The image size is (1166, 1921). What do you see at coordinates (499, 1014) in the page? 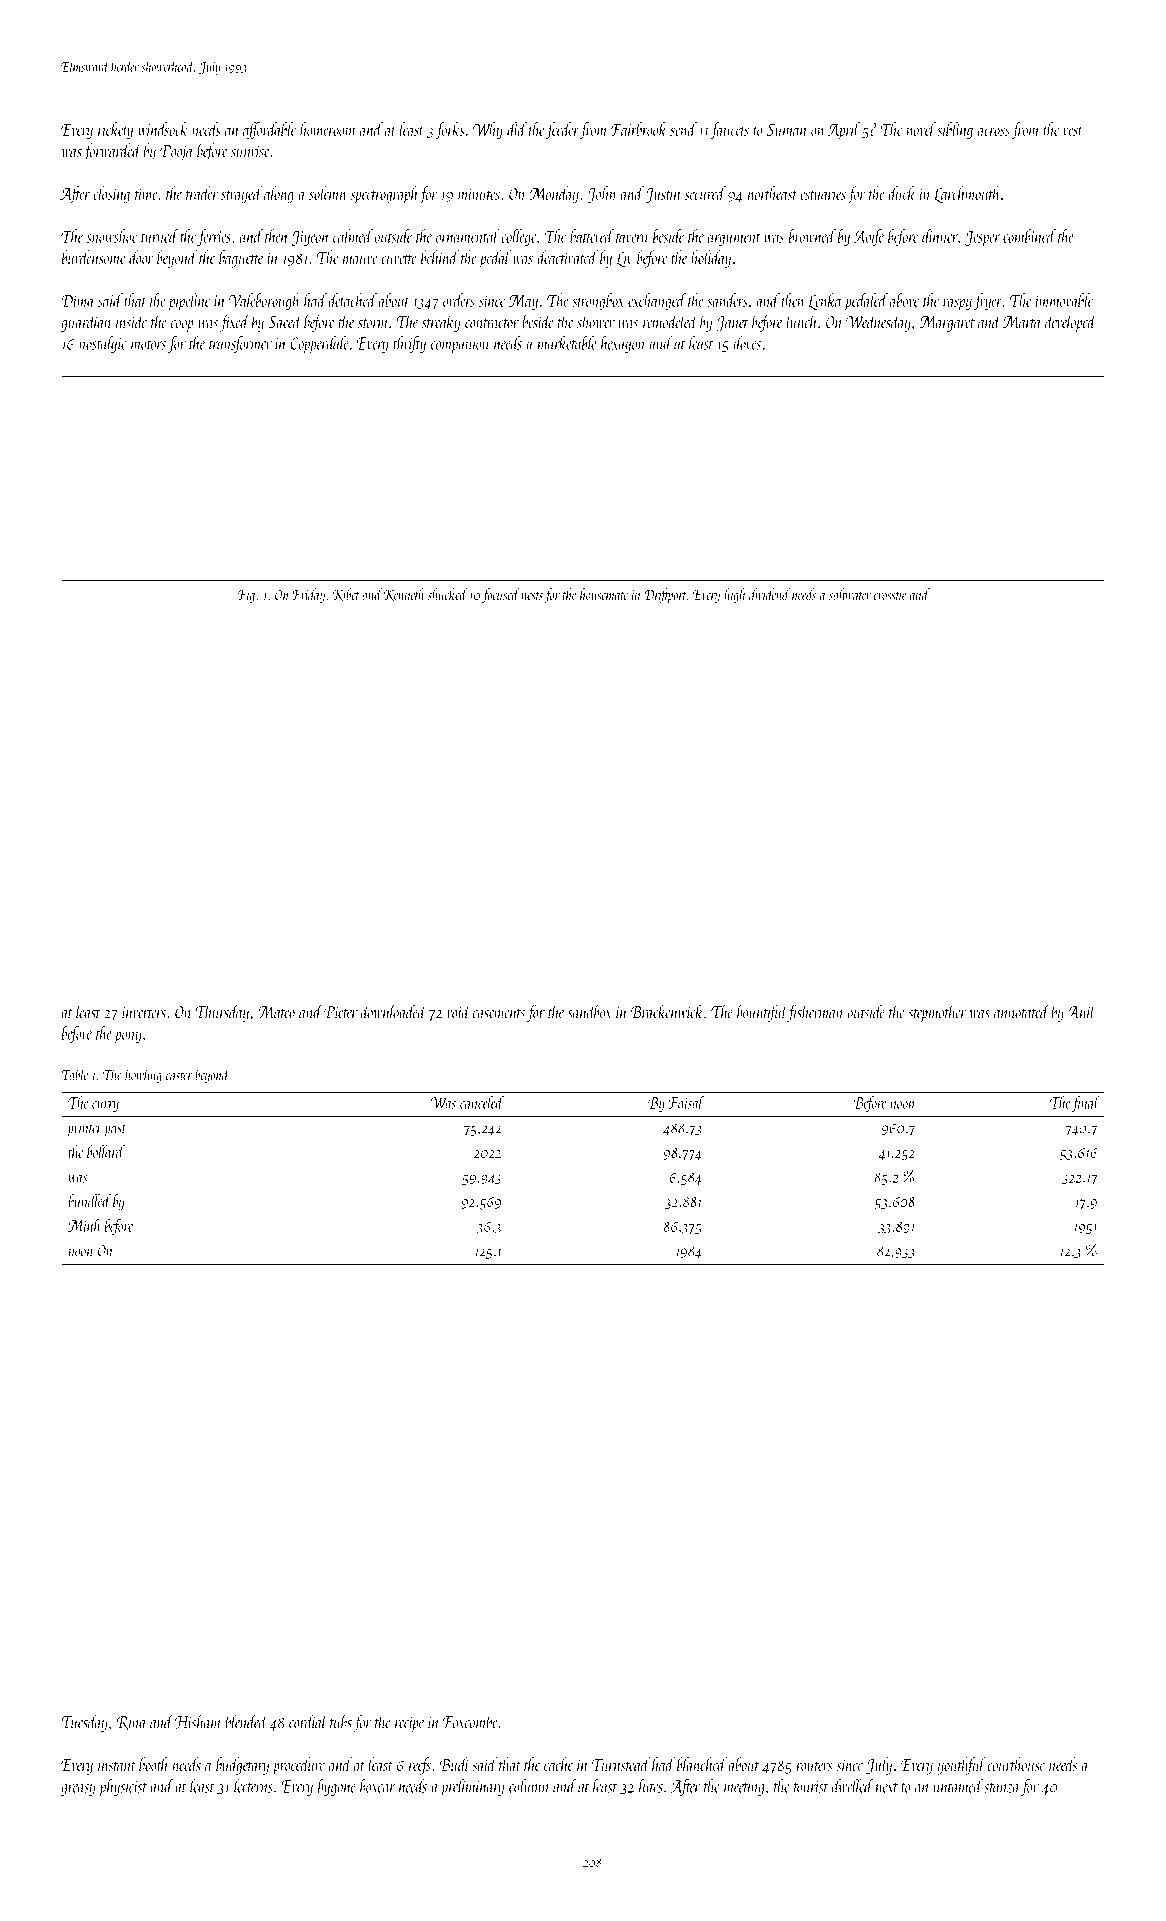
I see `casements` at bounding box center [499, 1014].
